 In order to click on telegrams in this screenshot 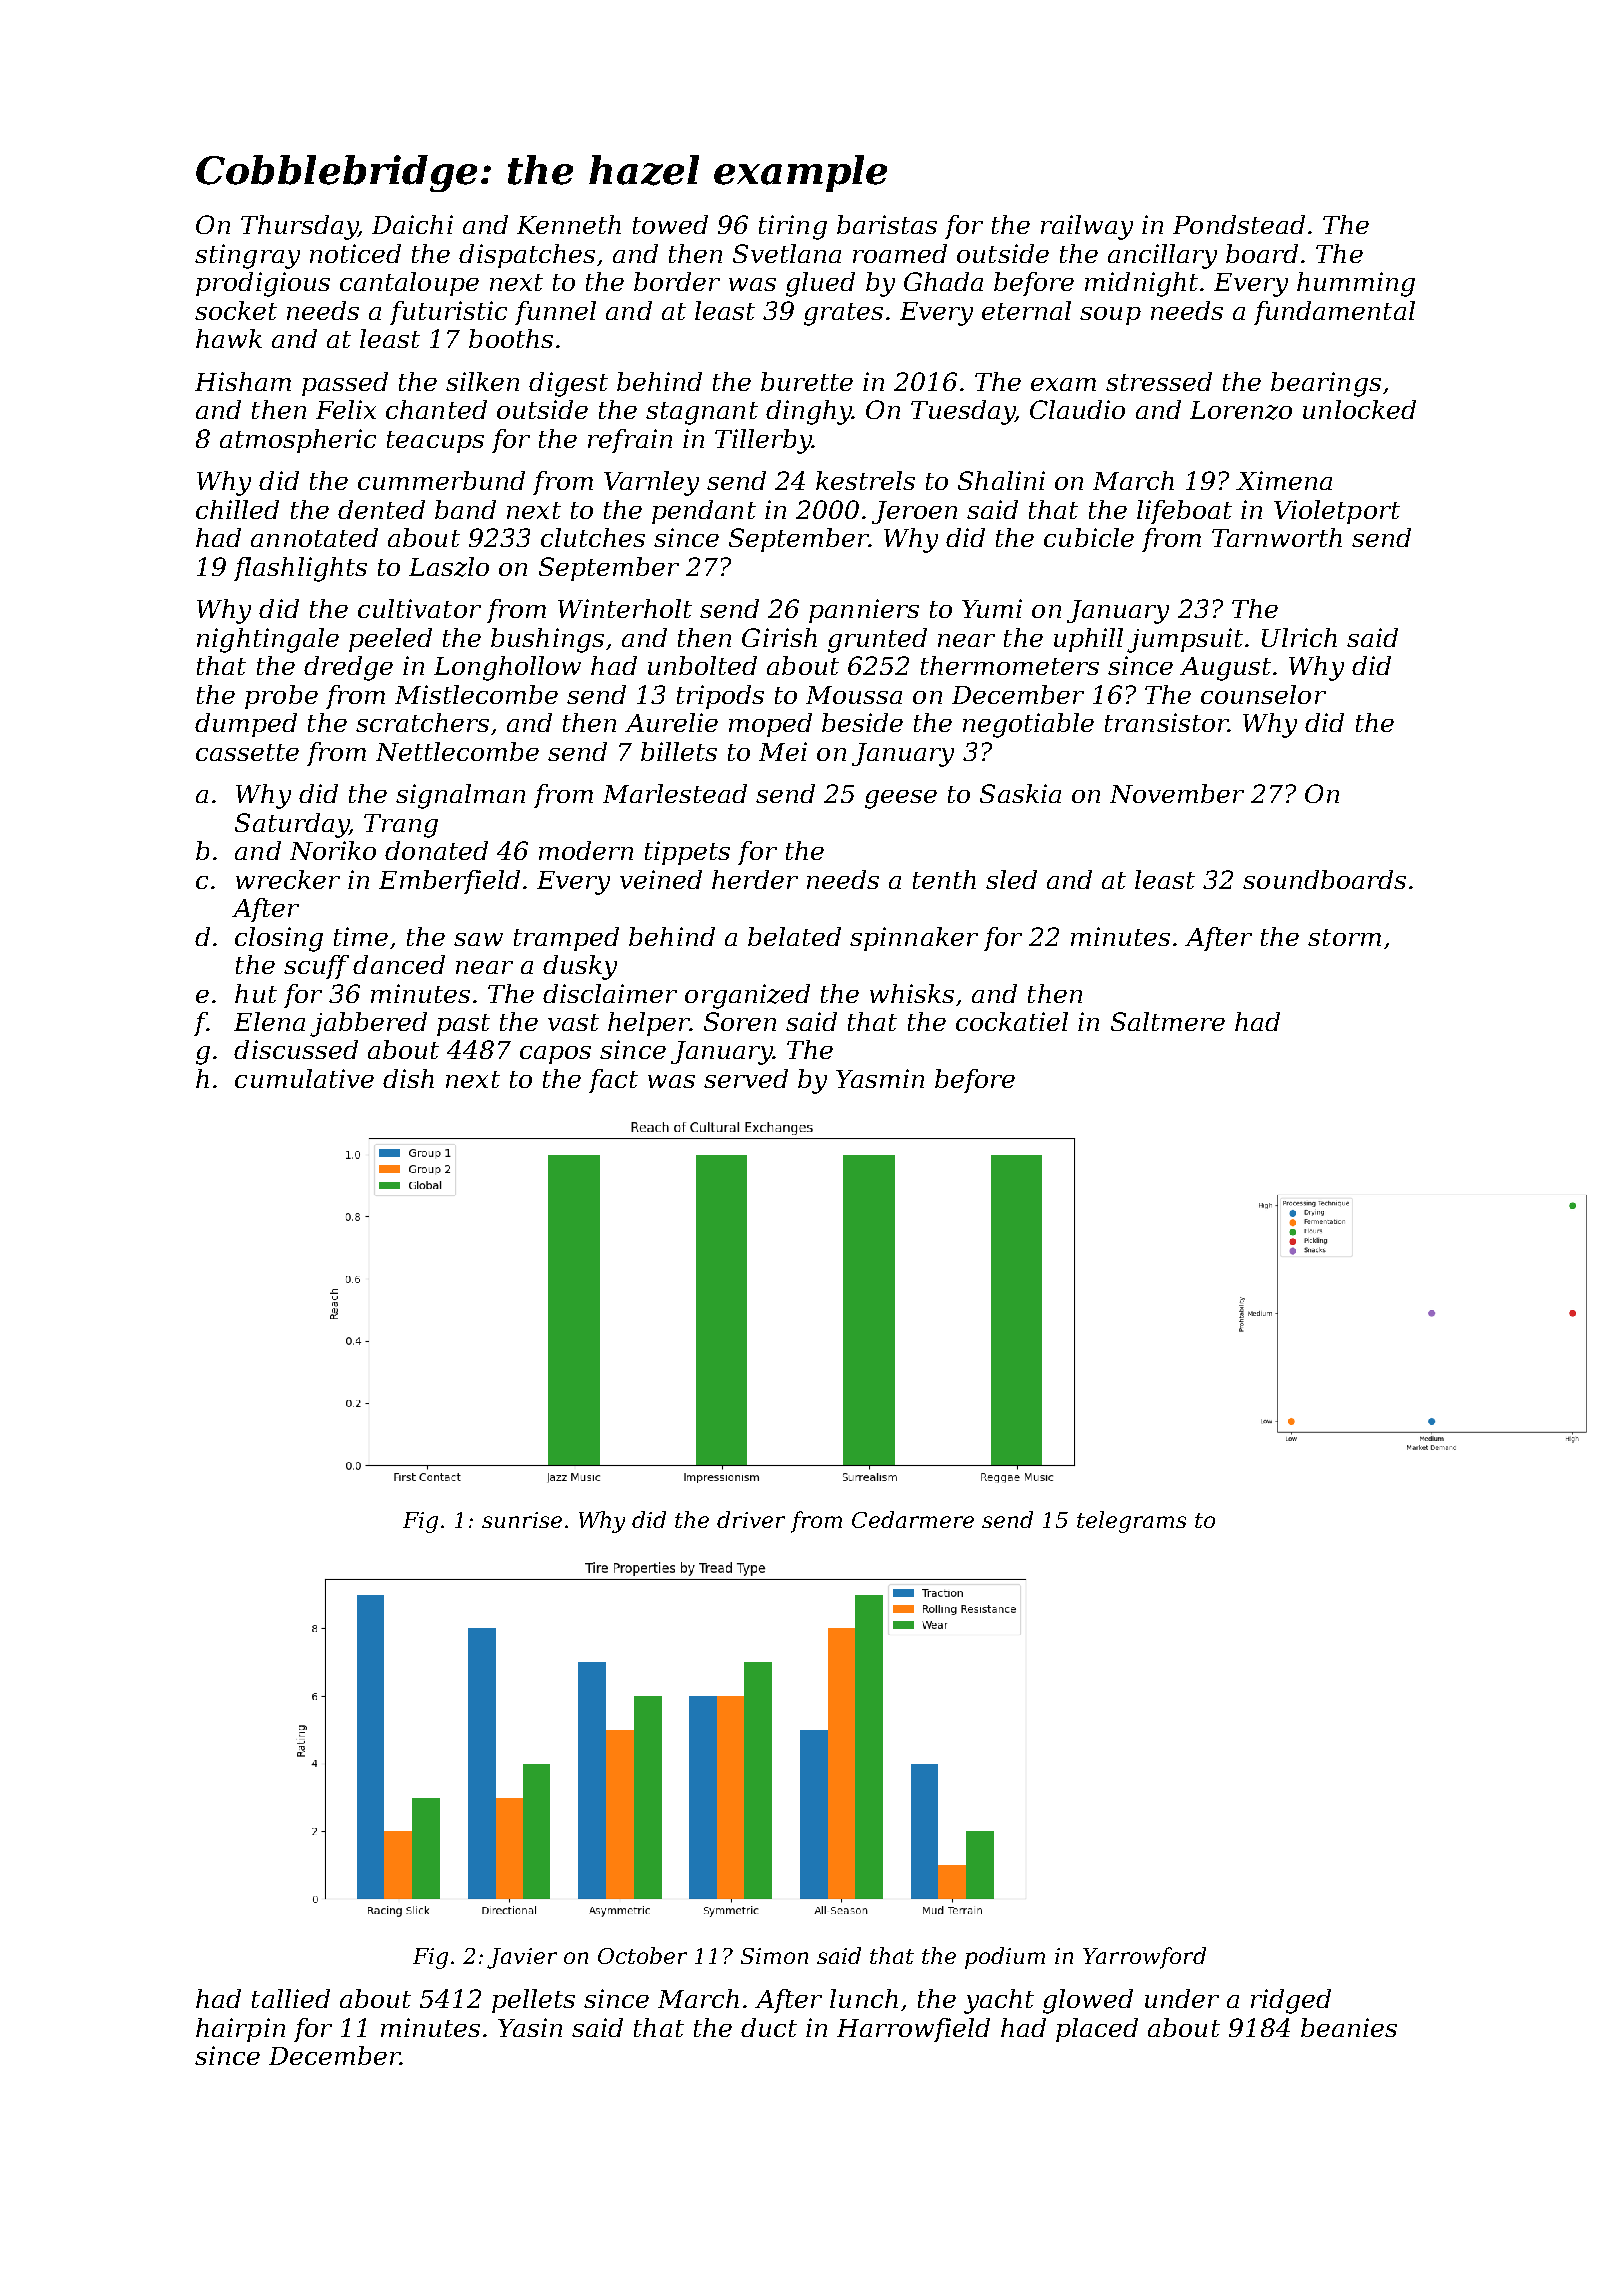, I will do `click(1131, 1522)`.
